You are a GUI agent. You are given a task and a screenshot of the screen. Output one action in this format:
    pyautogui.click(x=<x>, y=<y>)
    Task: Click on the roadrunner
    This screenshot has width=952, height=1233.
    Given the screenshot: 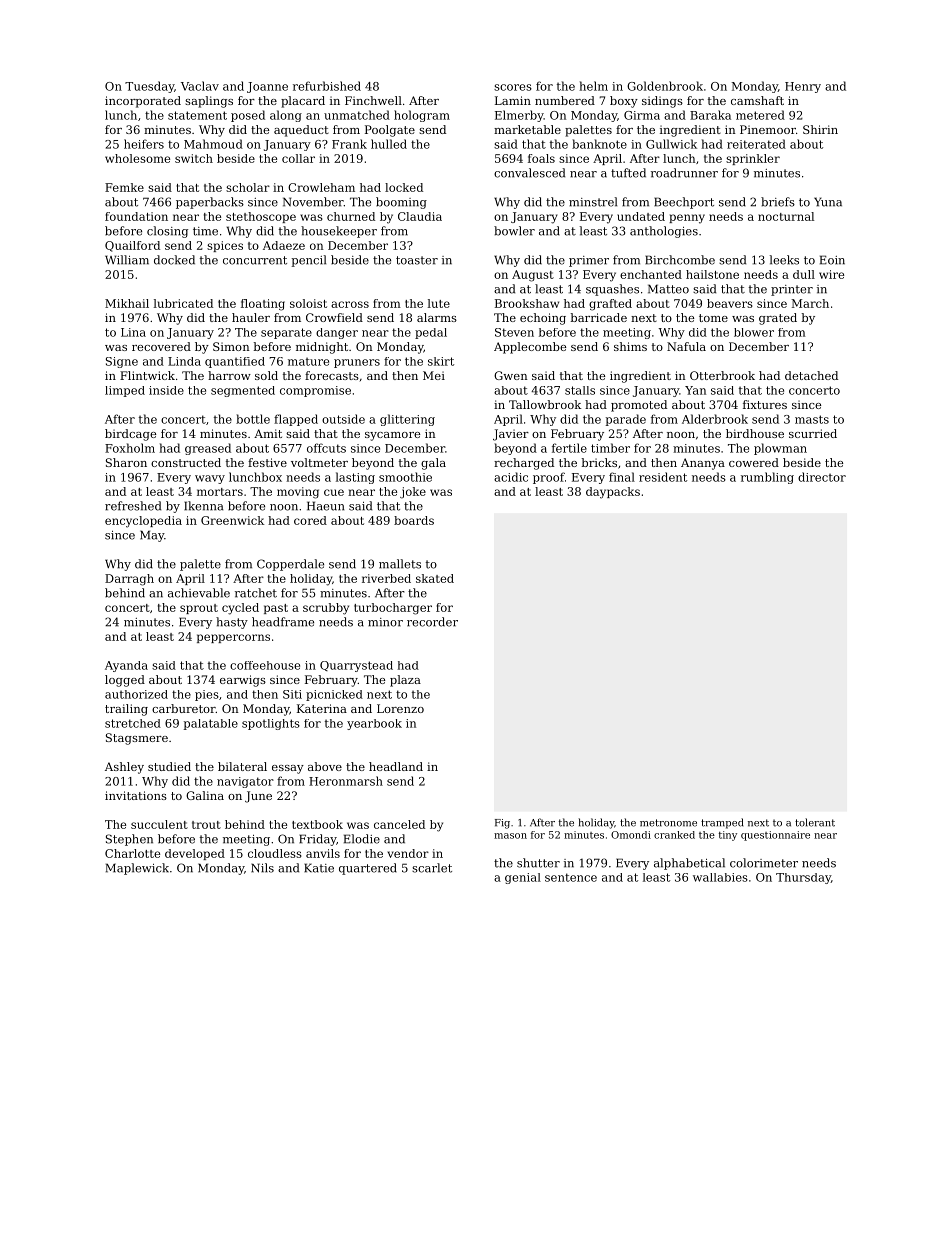 What is the action you would take?
    pyautogui.click(x=684, y=173)
